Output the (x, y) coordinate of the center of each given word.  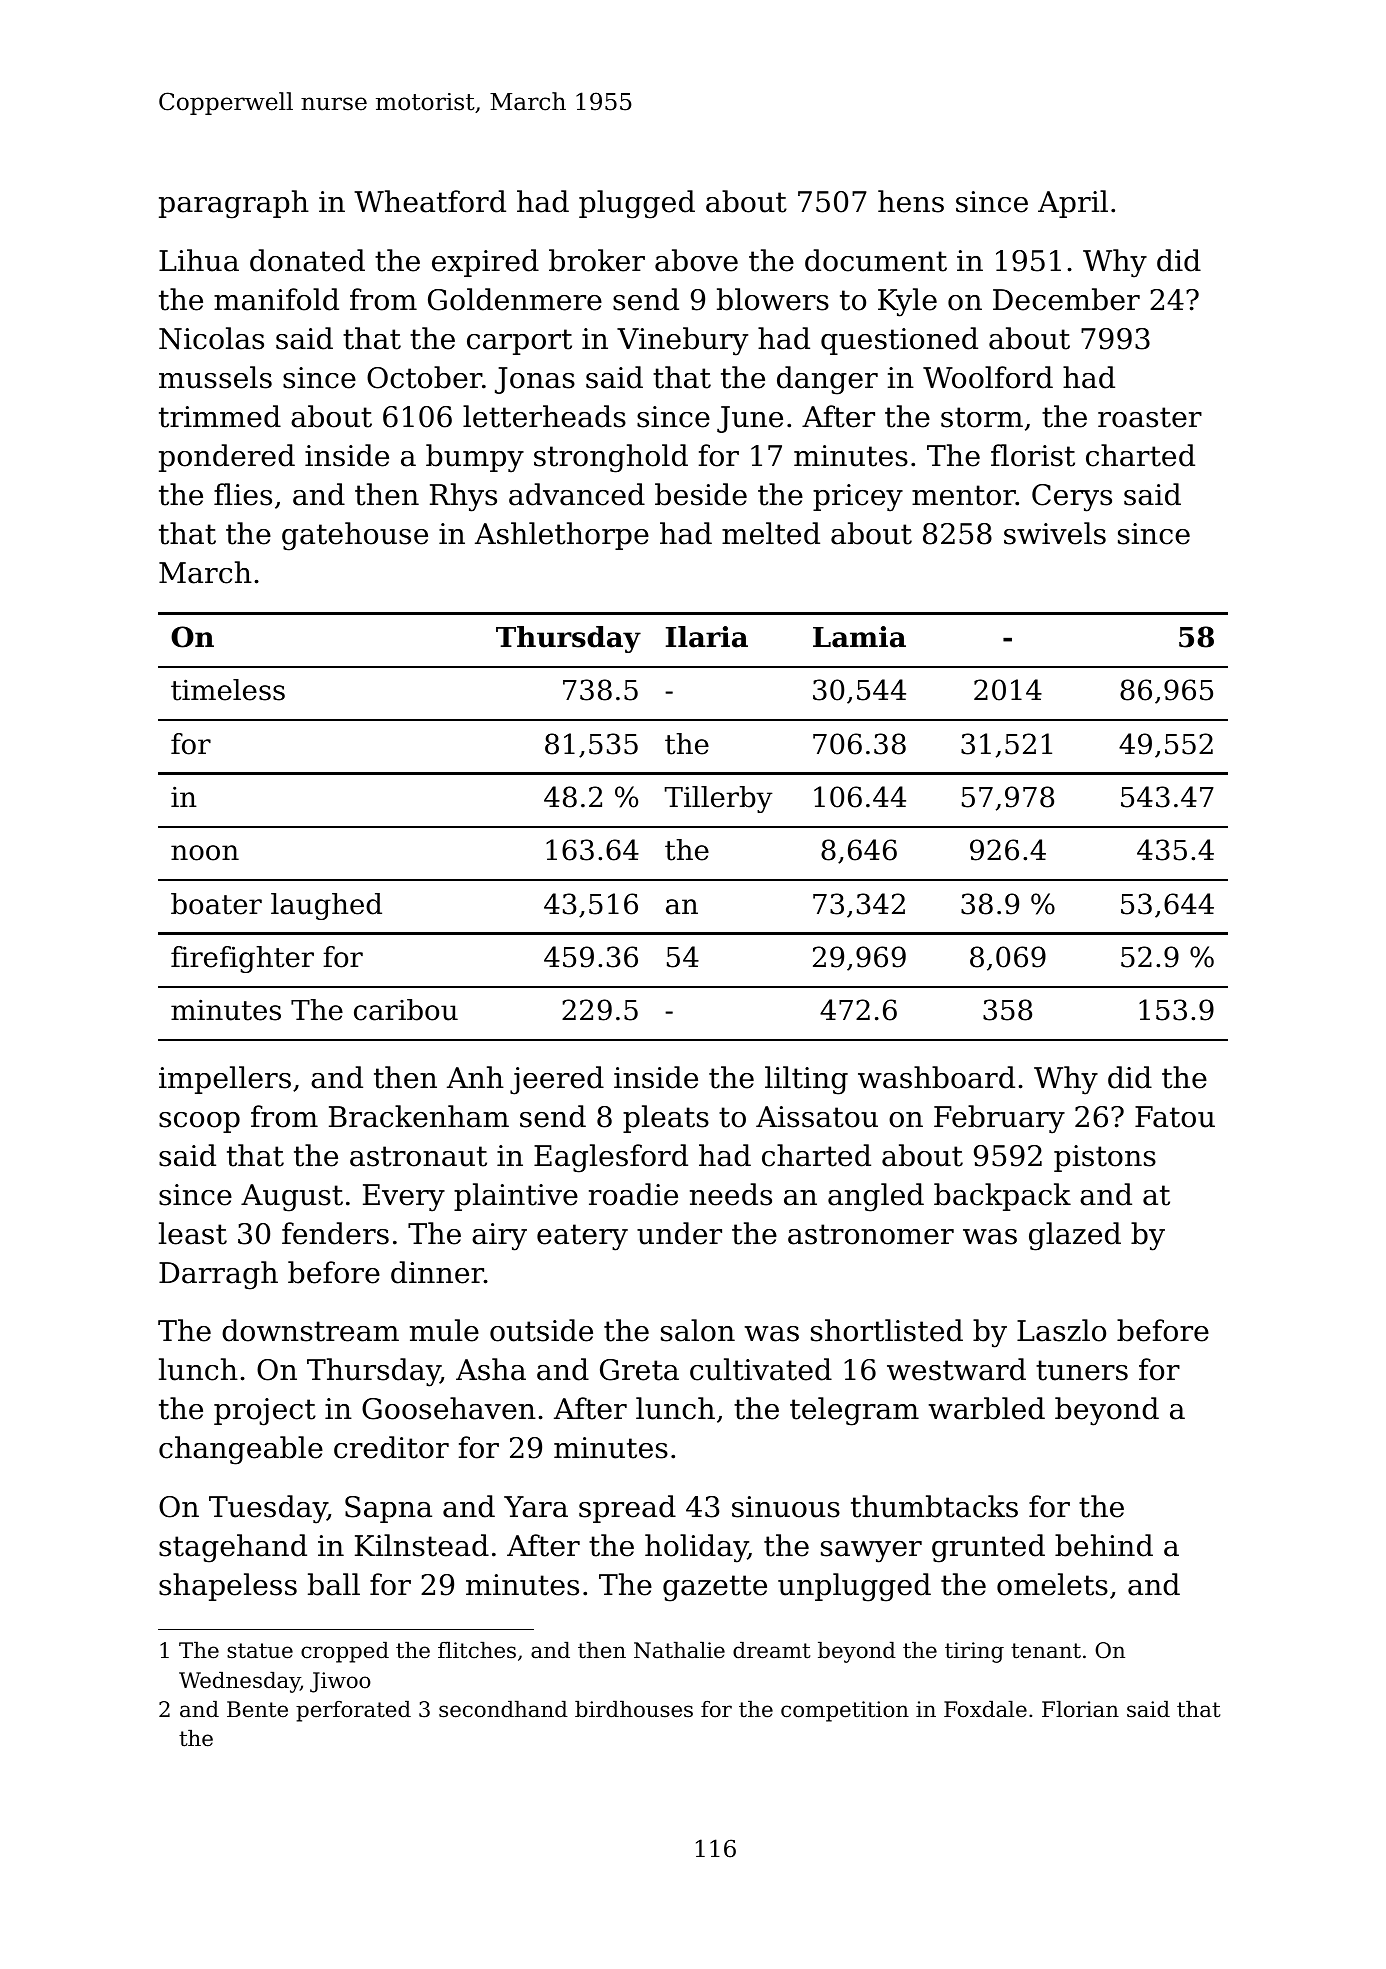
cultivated (761, 1369)
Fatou (1175, 1117)
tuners (1082, 1370)
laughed (326, 906)
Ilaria (707, 637)
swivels (1055, 533)
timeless (228, 690)
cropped (345, 1652)
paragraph (234, 204)
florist (1033, 455)
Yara (536, 1507)
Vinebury (682, 341)
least (193, 1233)
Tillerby (719, 799)
